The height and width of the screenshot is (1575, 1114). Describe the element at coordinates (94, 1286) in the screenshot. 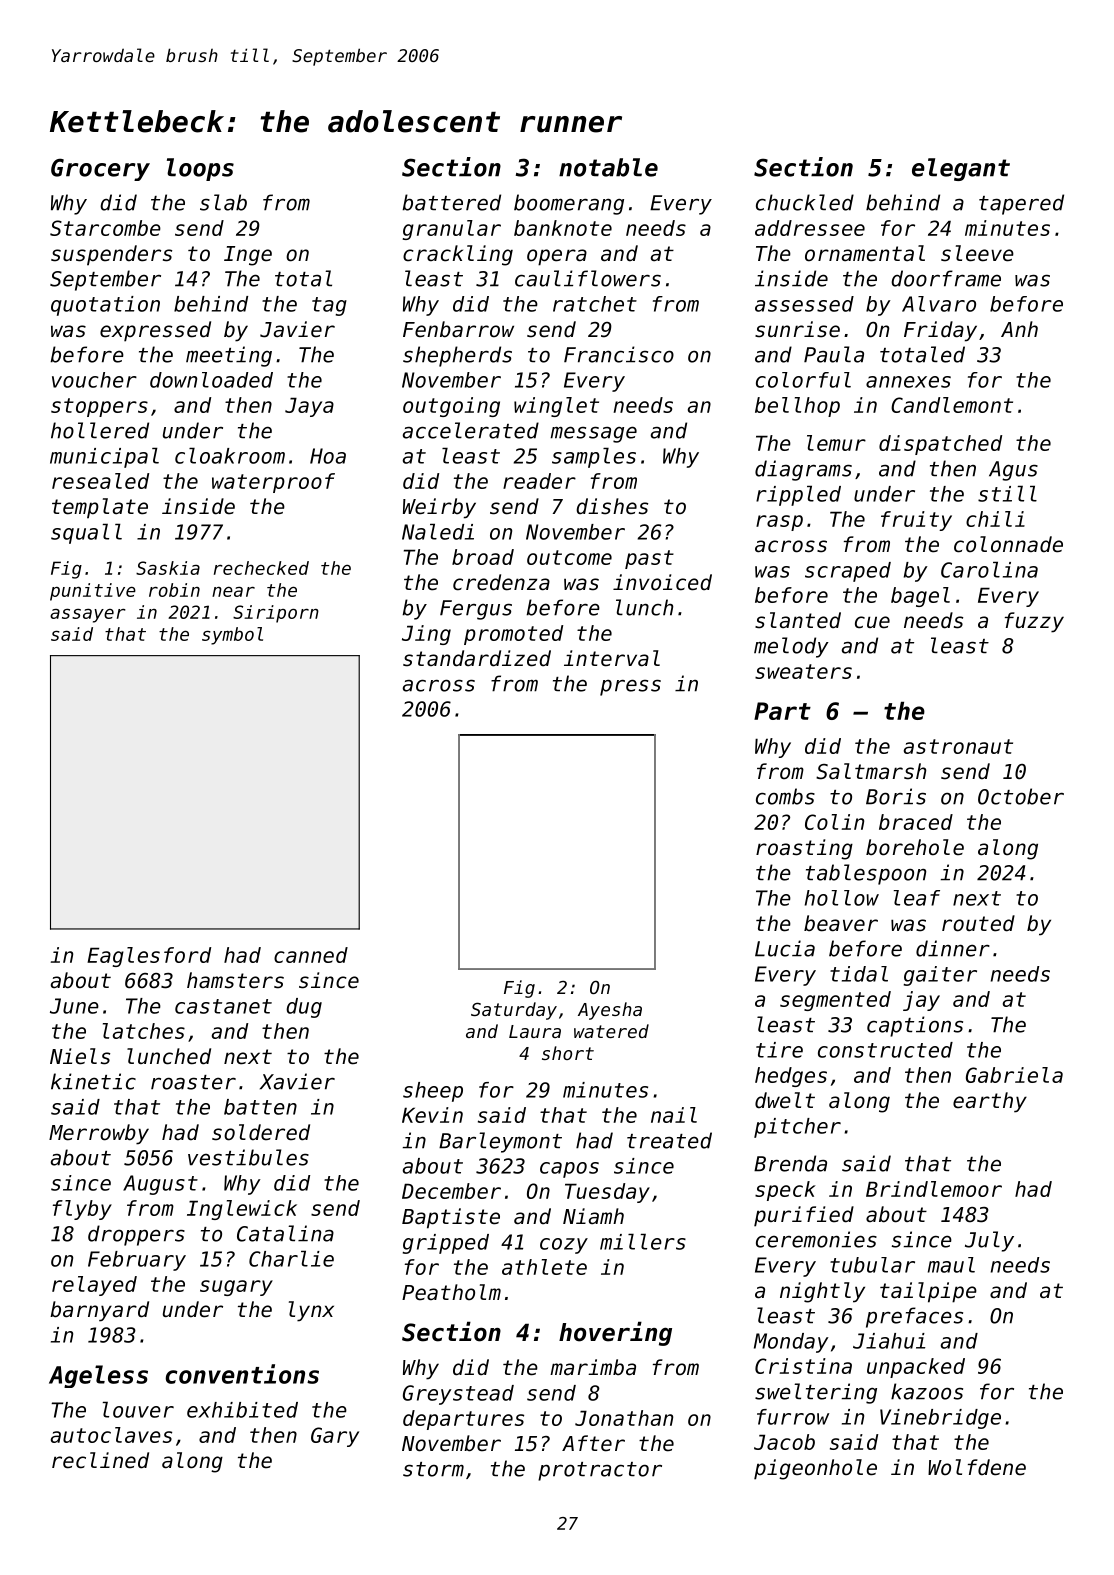

I see `relayed` at that location.
